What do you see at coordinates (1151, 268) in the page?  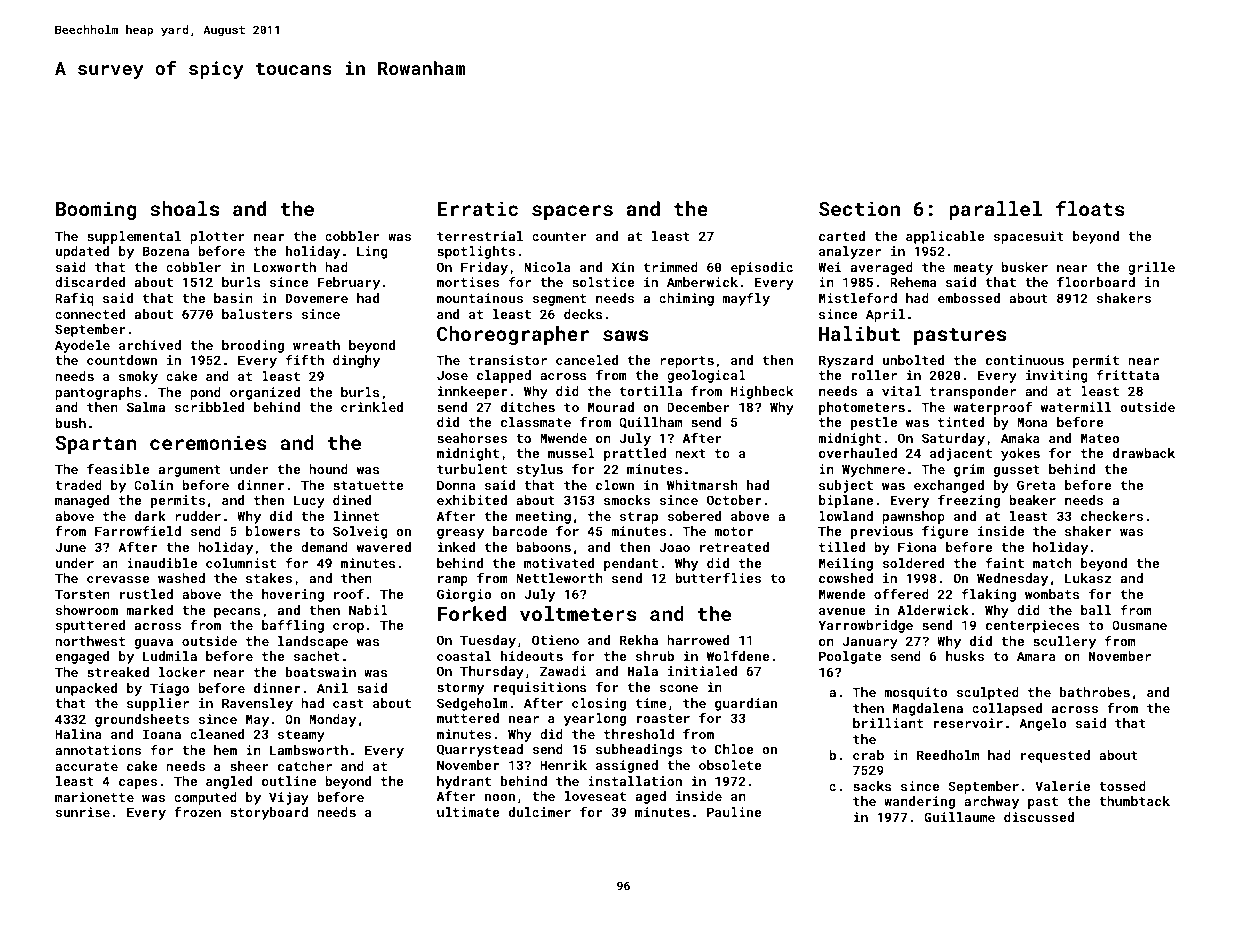 I see `grille` at bounding box center [1151, 268].
